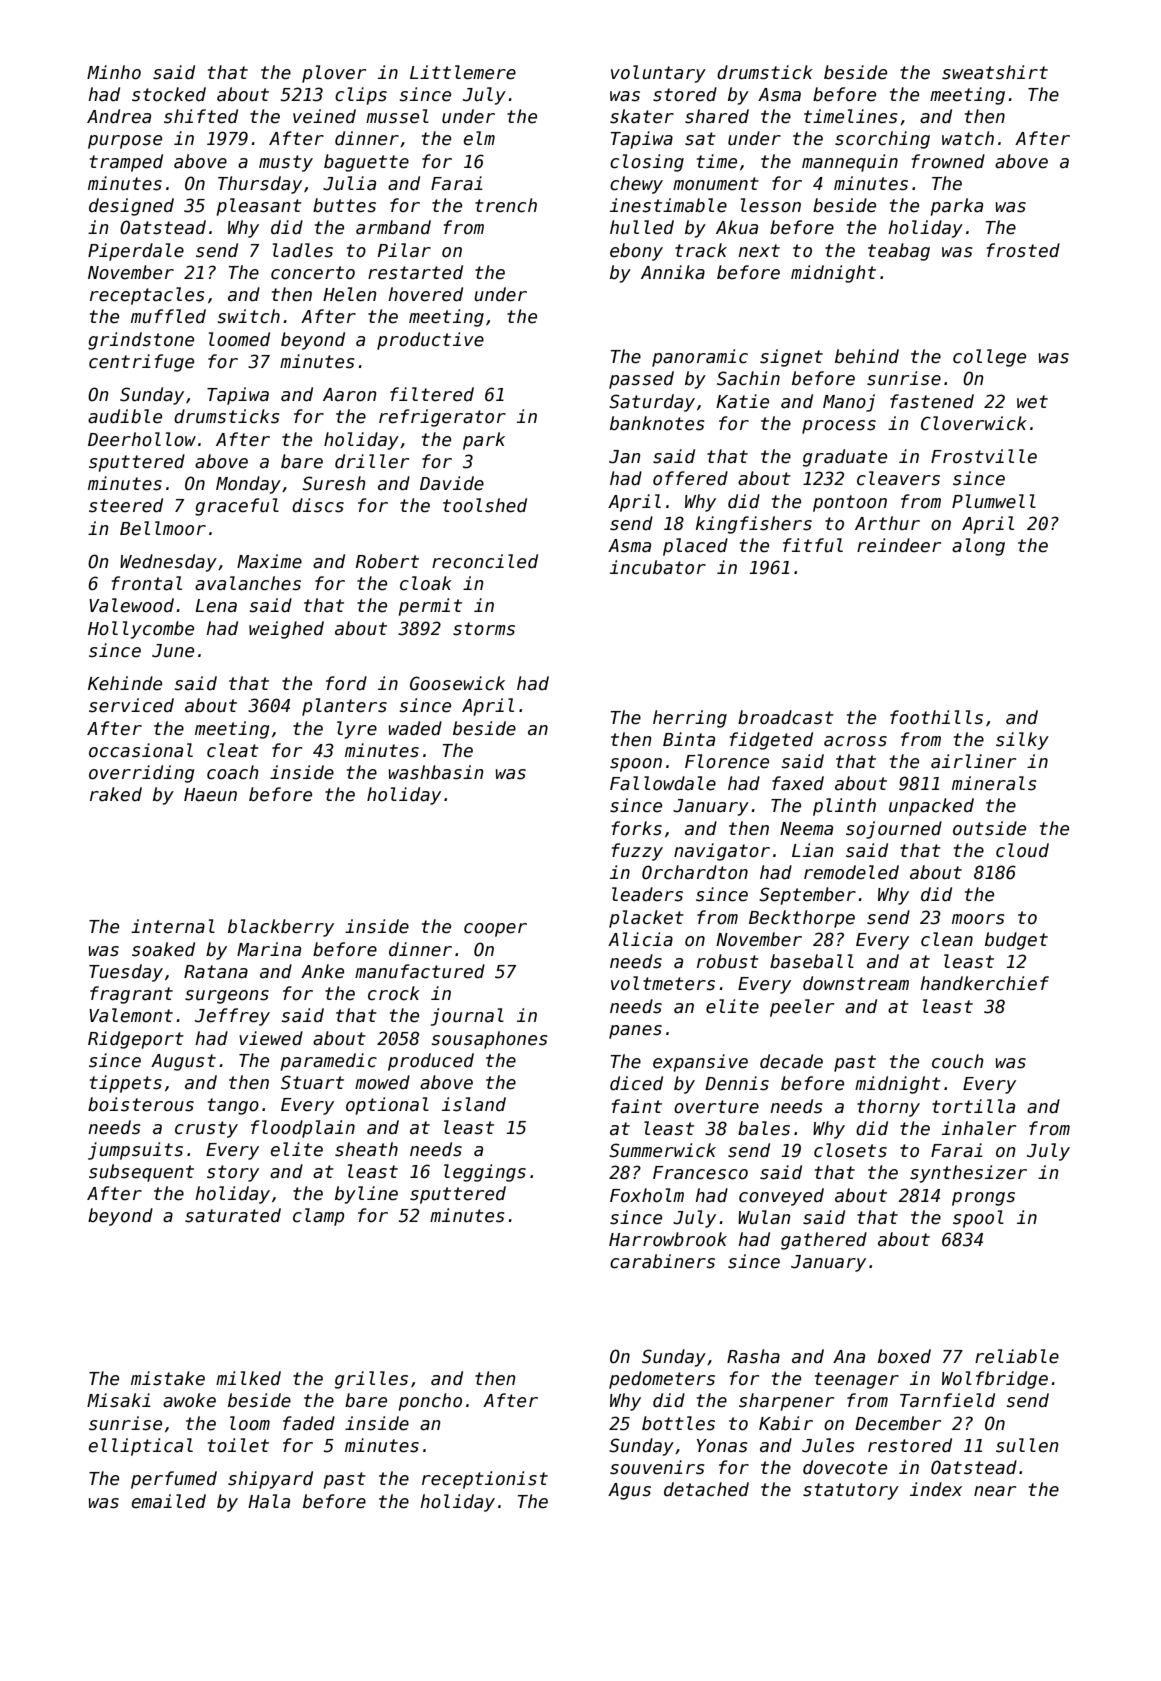 The image size is (1161, 1681). I want to click on Manoj, so click(849, 403).
